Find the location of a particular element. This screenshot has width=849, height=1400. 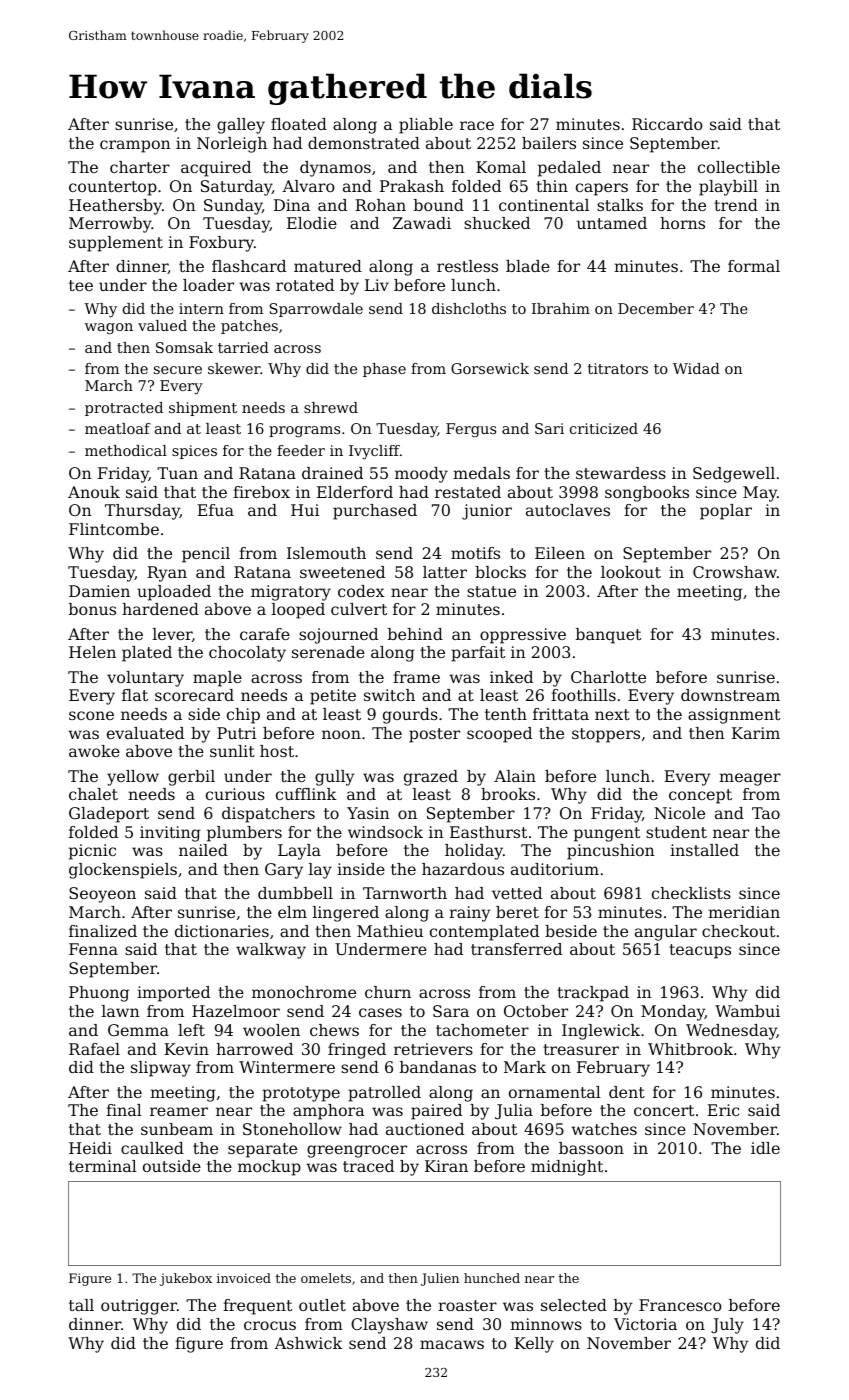

blade is located at coordinates (528, 266).
